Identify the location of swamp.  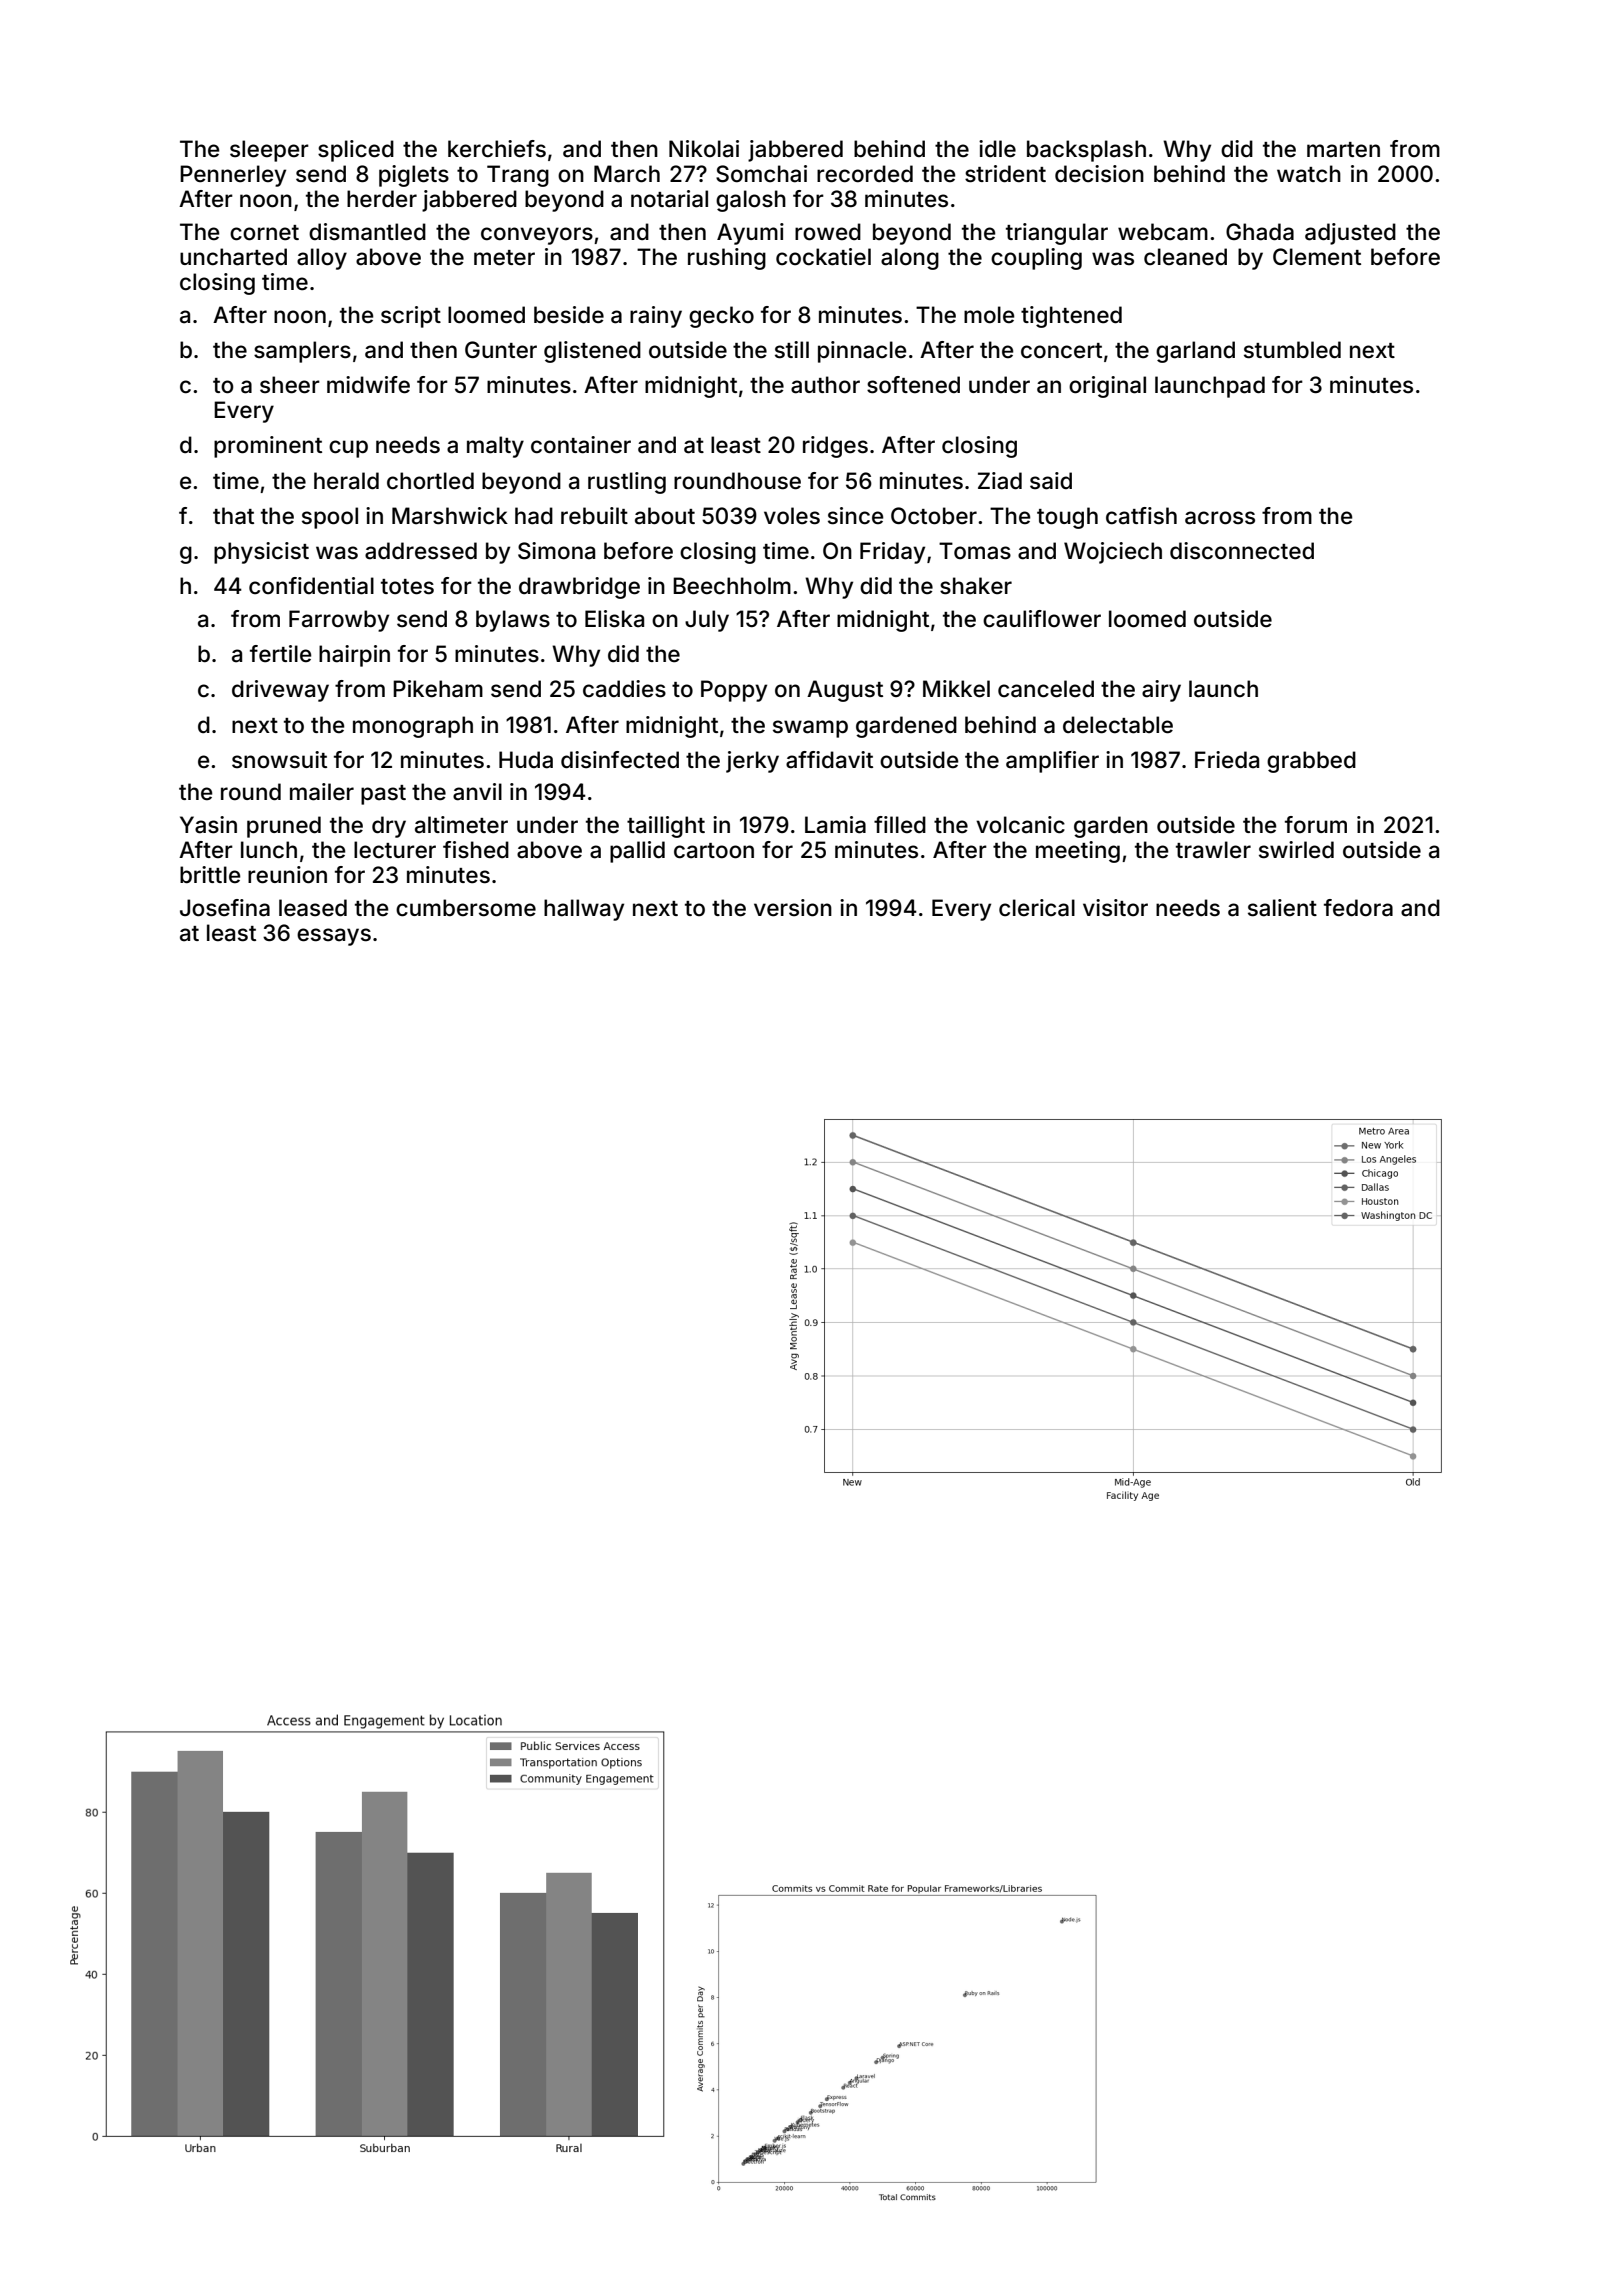
(810, 729).
